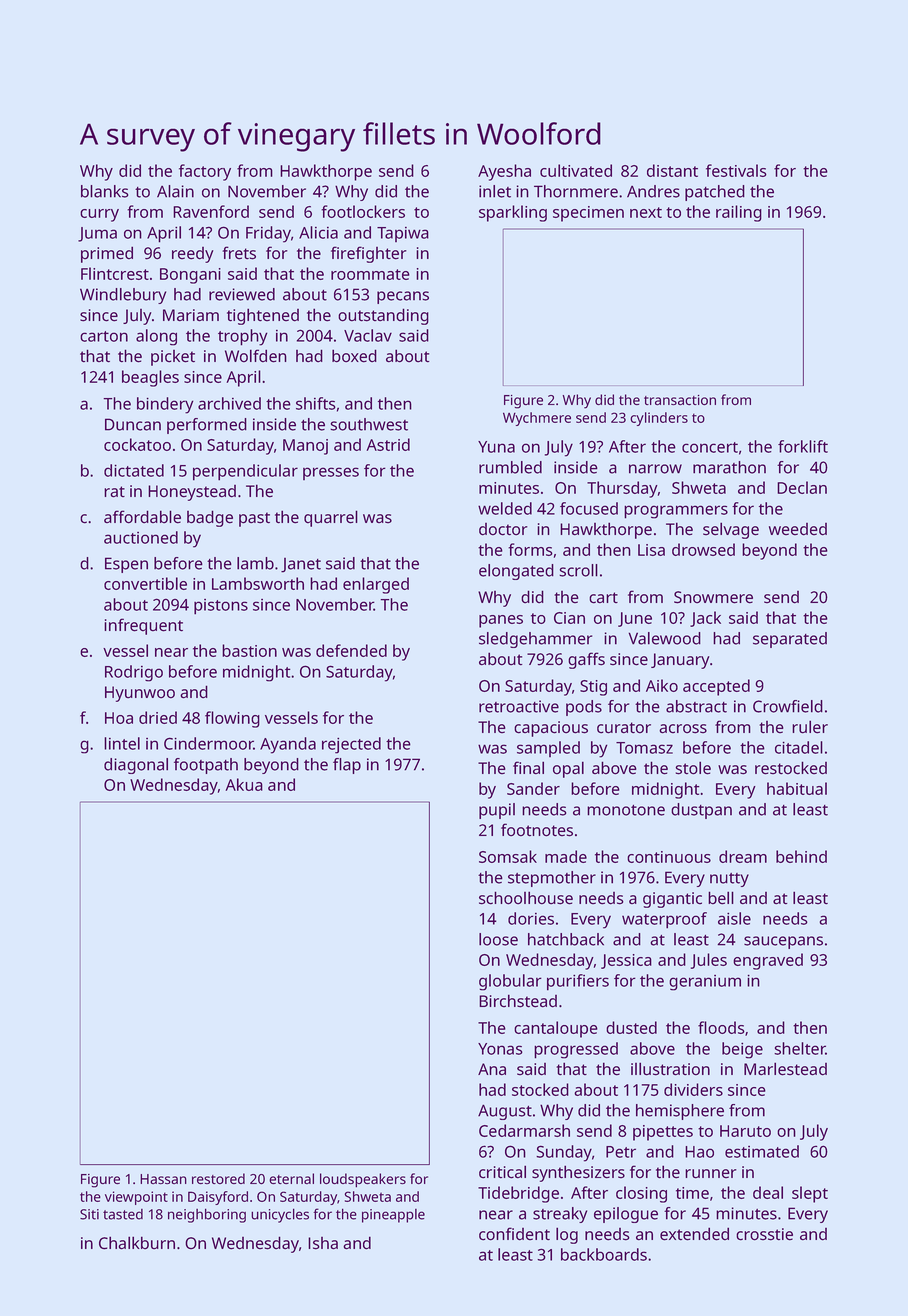 This screenshot has width=908, height=1316. I want to click on blanks, so click(104, 191).
